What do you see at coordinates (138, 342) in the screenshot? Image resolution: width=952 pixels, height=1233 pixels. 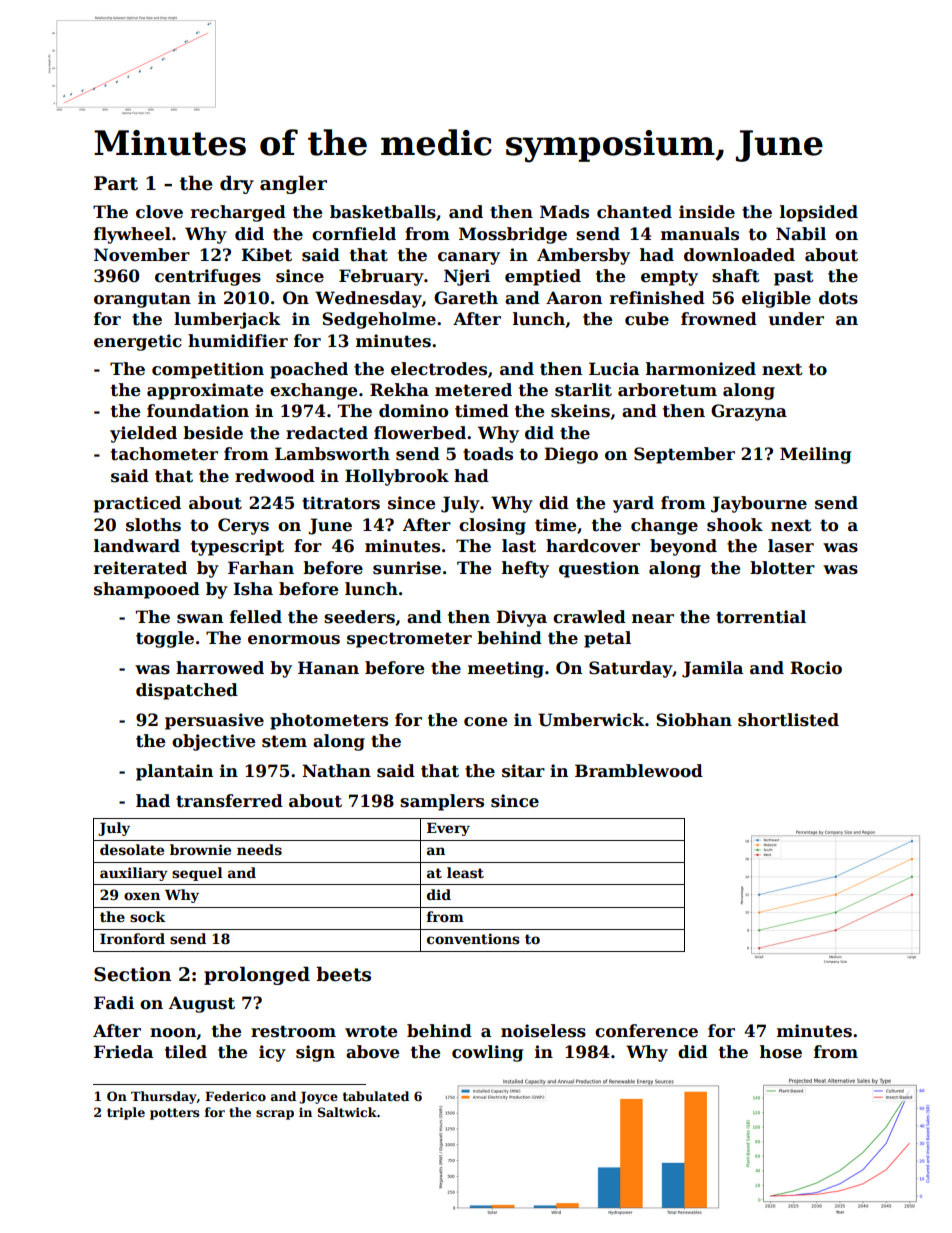 I see `energetic` at bounding box center [138, 342].
